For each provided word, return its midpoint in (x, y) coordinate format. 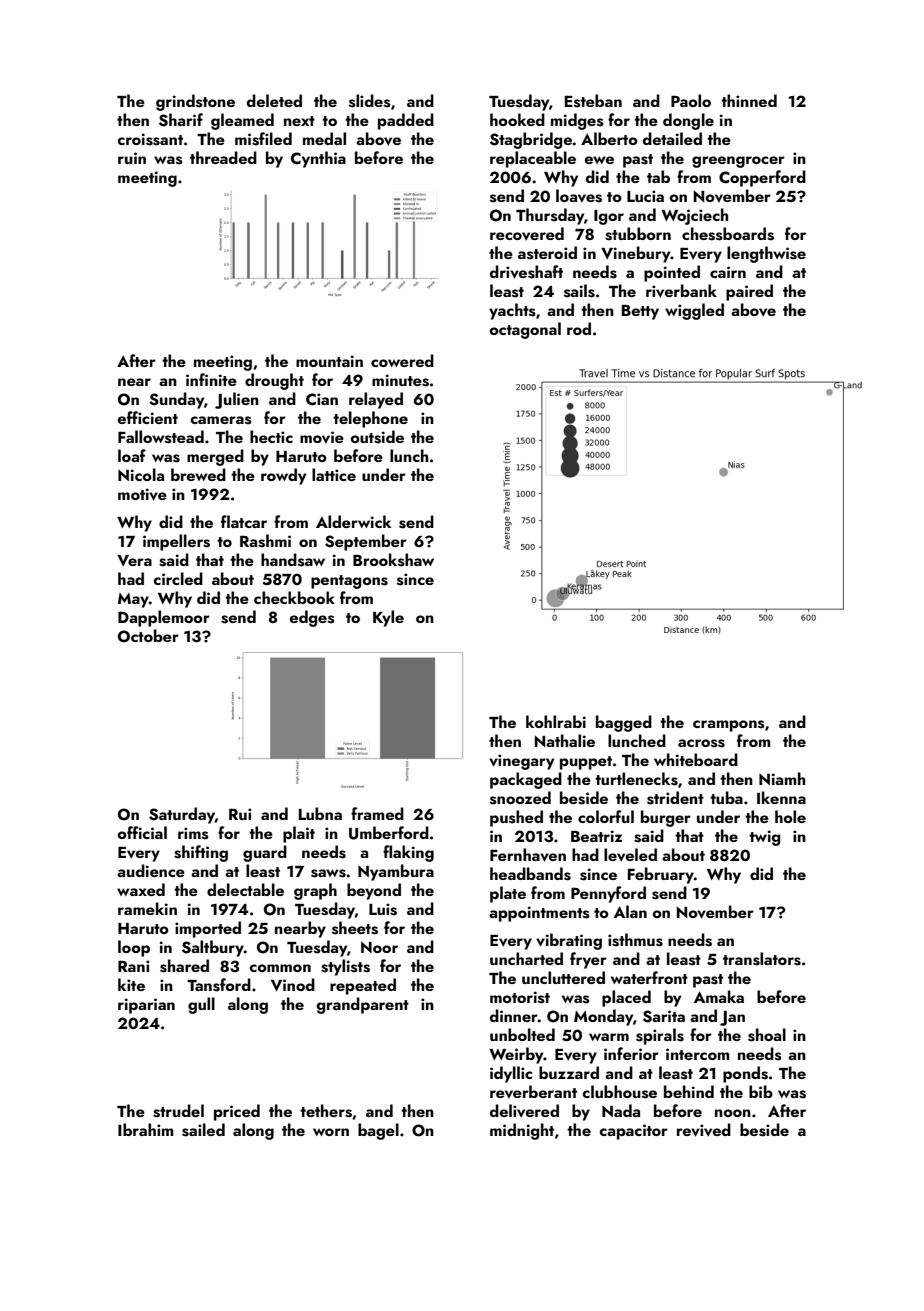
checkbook (294, 597)
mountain (329, 361)
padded (406, 121)
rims (193, 833)
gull (201, 1005)
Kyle (388, 618)
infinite (211, 379)
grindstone (195, 102)
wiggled (694, 311)
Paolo (691, 100)
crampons (728, 726)
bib (761, 1091)
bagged (624, 723)
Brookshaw (393, 560)
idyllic (511, 1074)
